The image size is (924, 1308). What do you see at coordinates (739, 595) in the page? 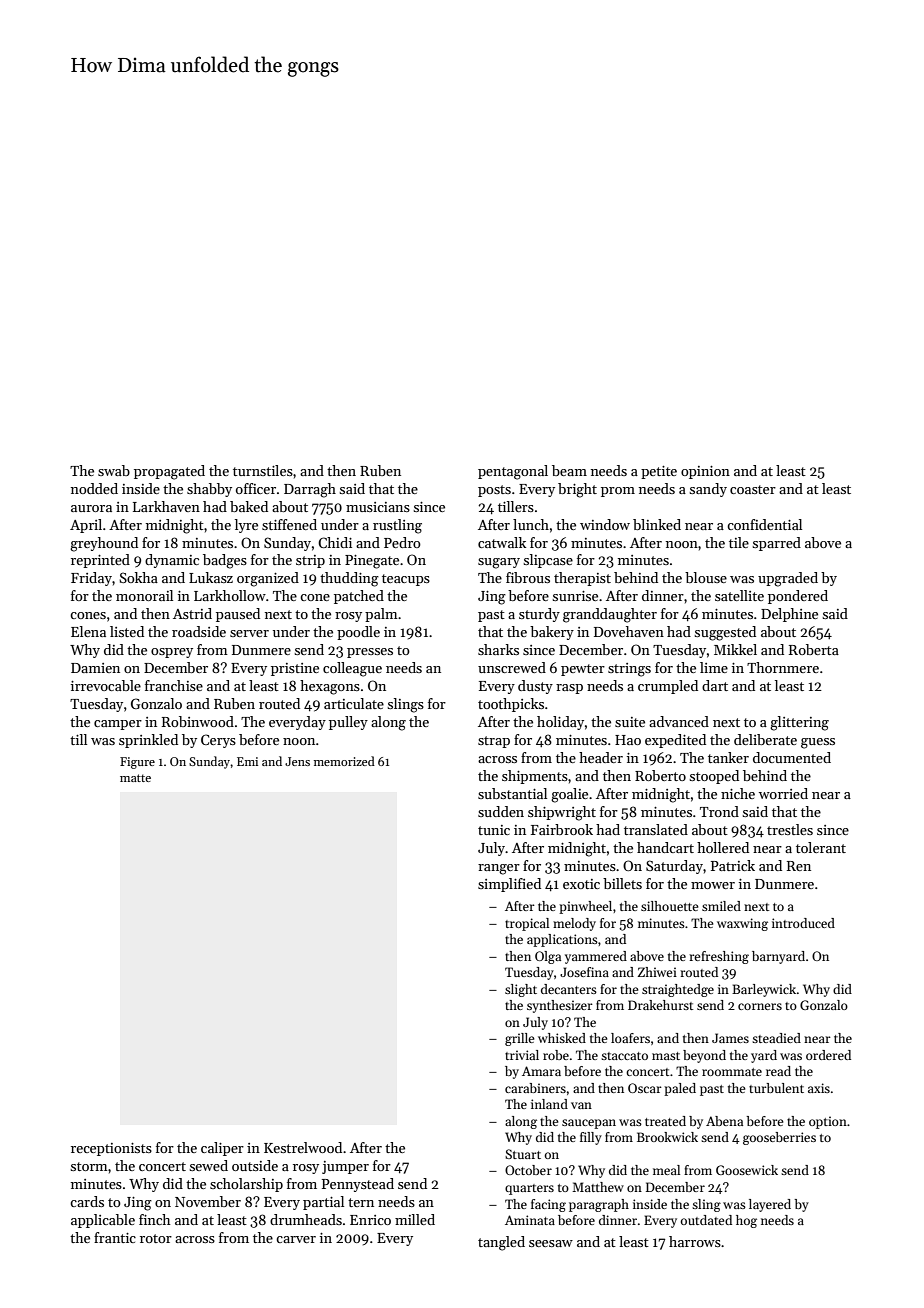
I see `satellite` at bounding box center [739, 595].
